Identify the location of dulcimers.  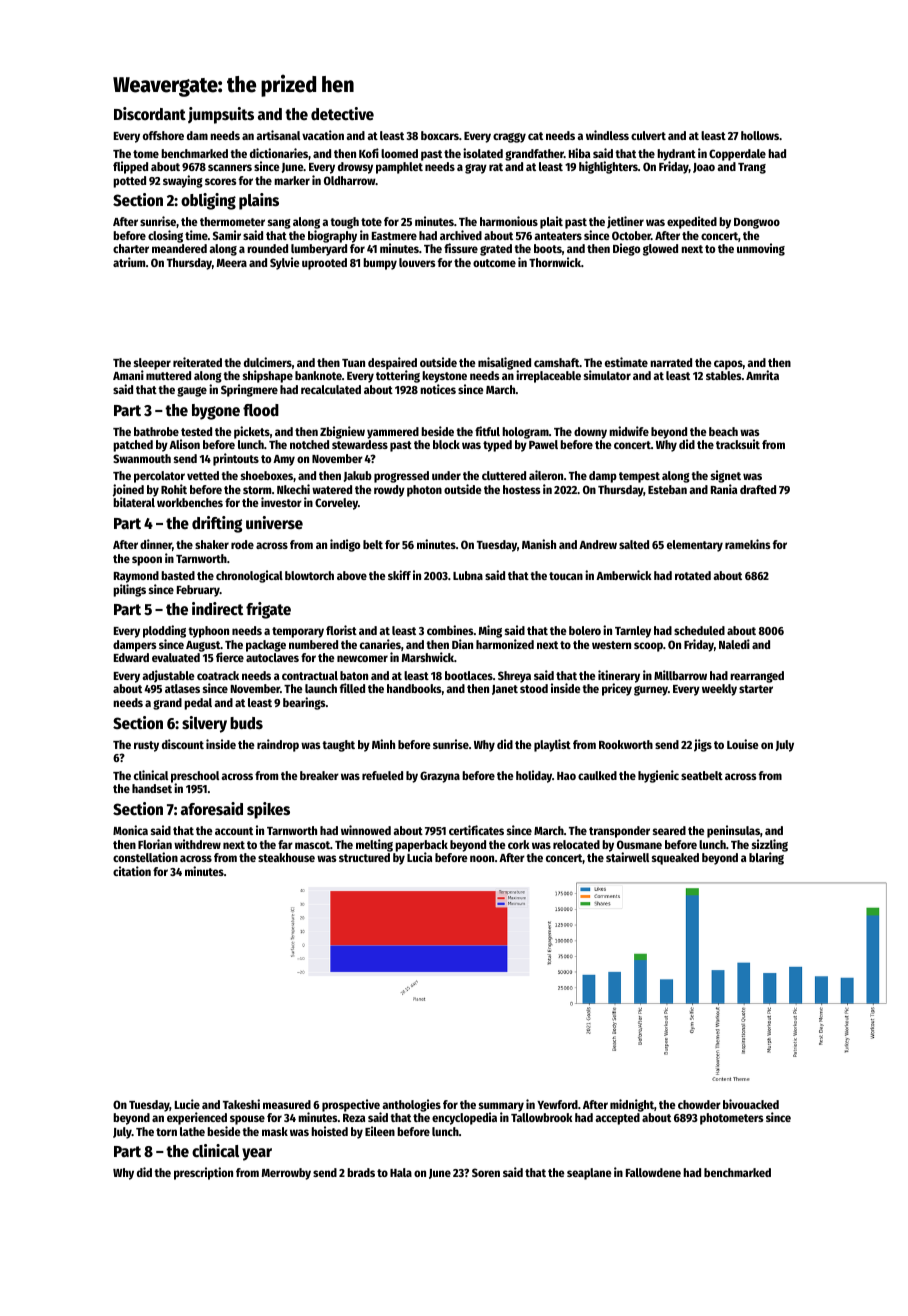
(268, 362).
